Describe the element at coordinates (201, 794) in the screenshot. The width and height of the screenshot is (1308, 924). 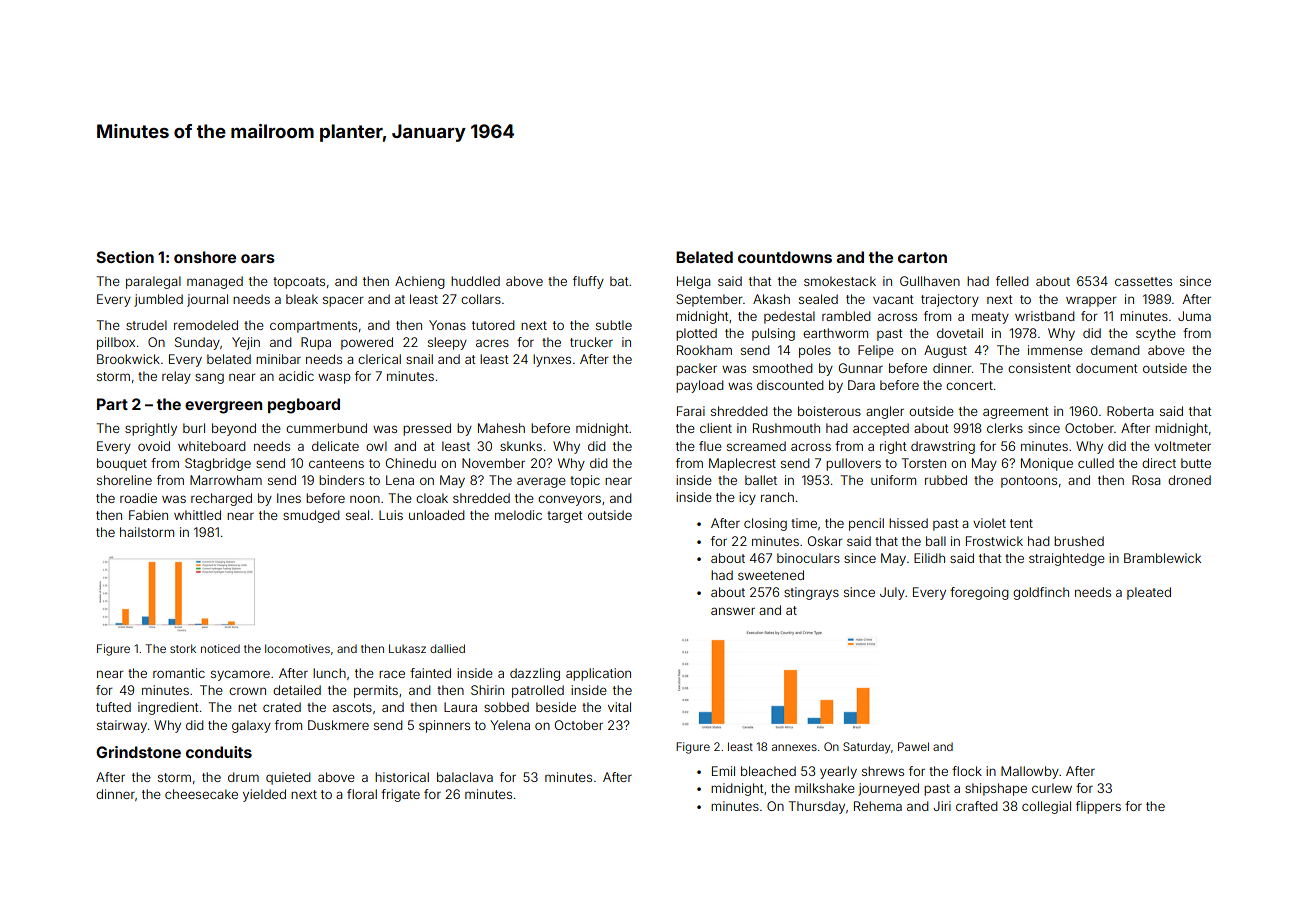
I see `cheesecake` at that location.
